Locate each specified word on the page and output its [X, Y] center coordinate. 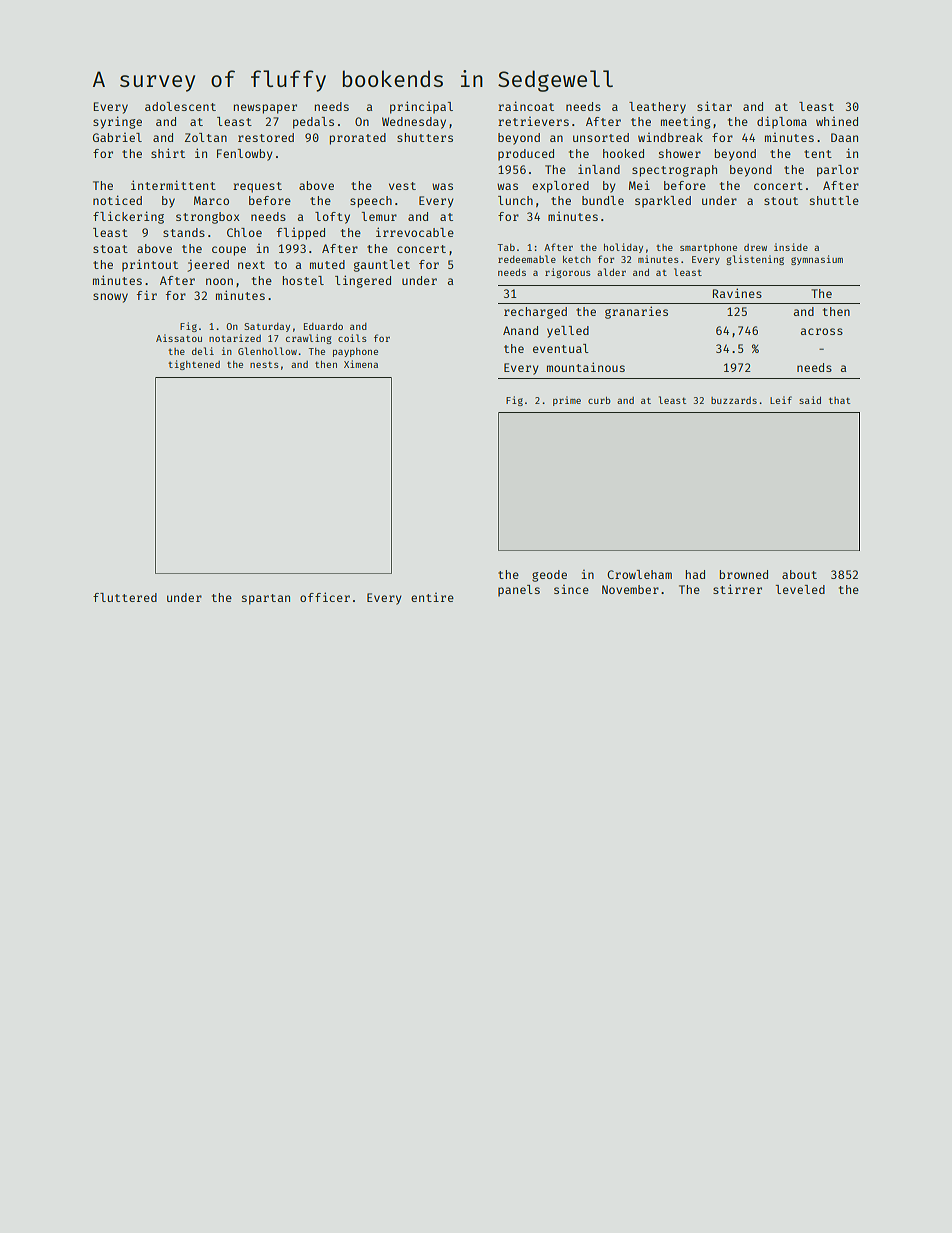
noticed [117, 200]
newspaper [265, 109]
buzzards [734, 400]
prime [567, 401]
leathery [657, 108]
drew [755, 247]
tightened [194, 365]
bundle [603, 200]
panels [519, 591]
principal [421, 107]
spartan [266, 599]
